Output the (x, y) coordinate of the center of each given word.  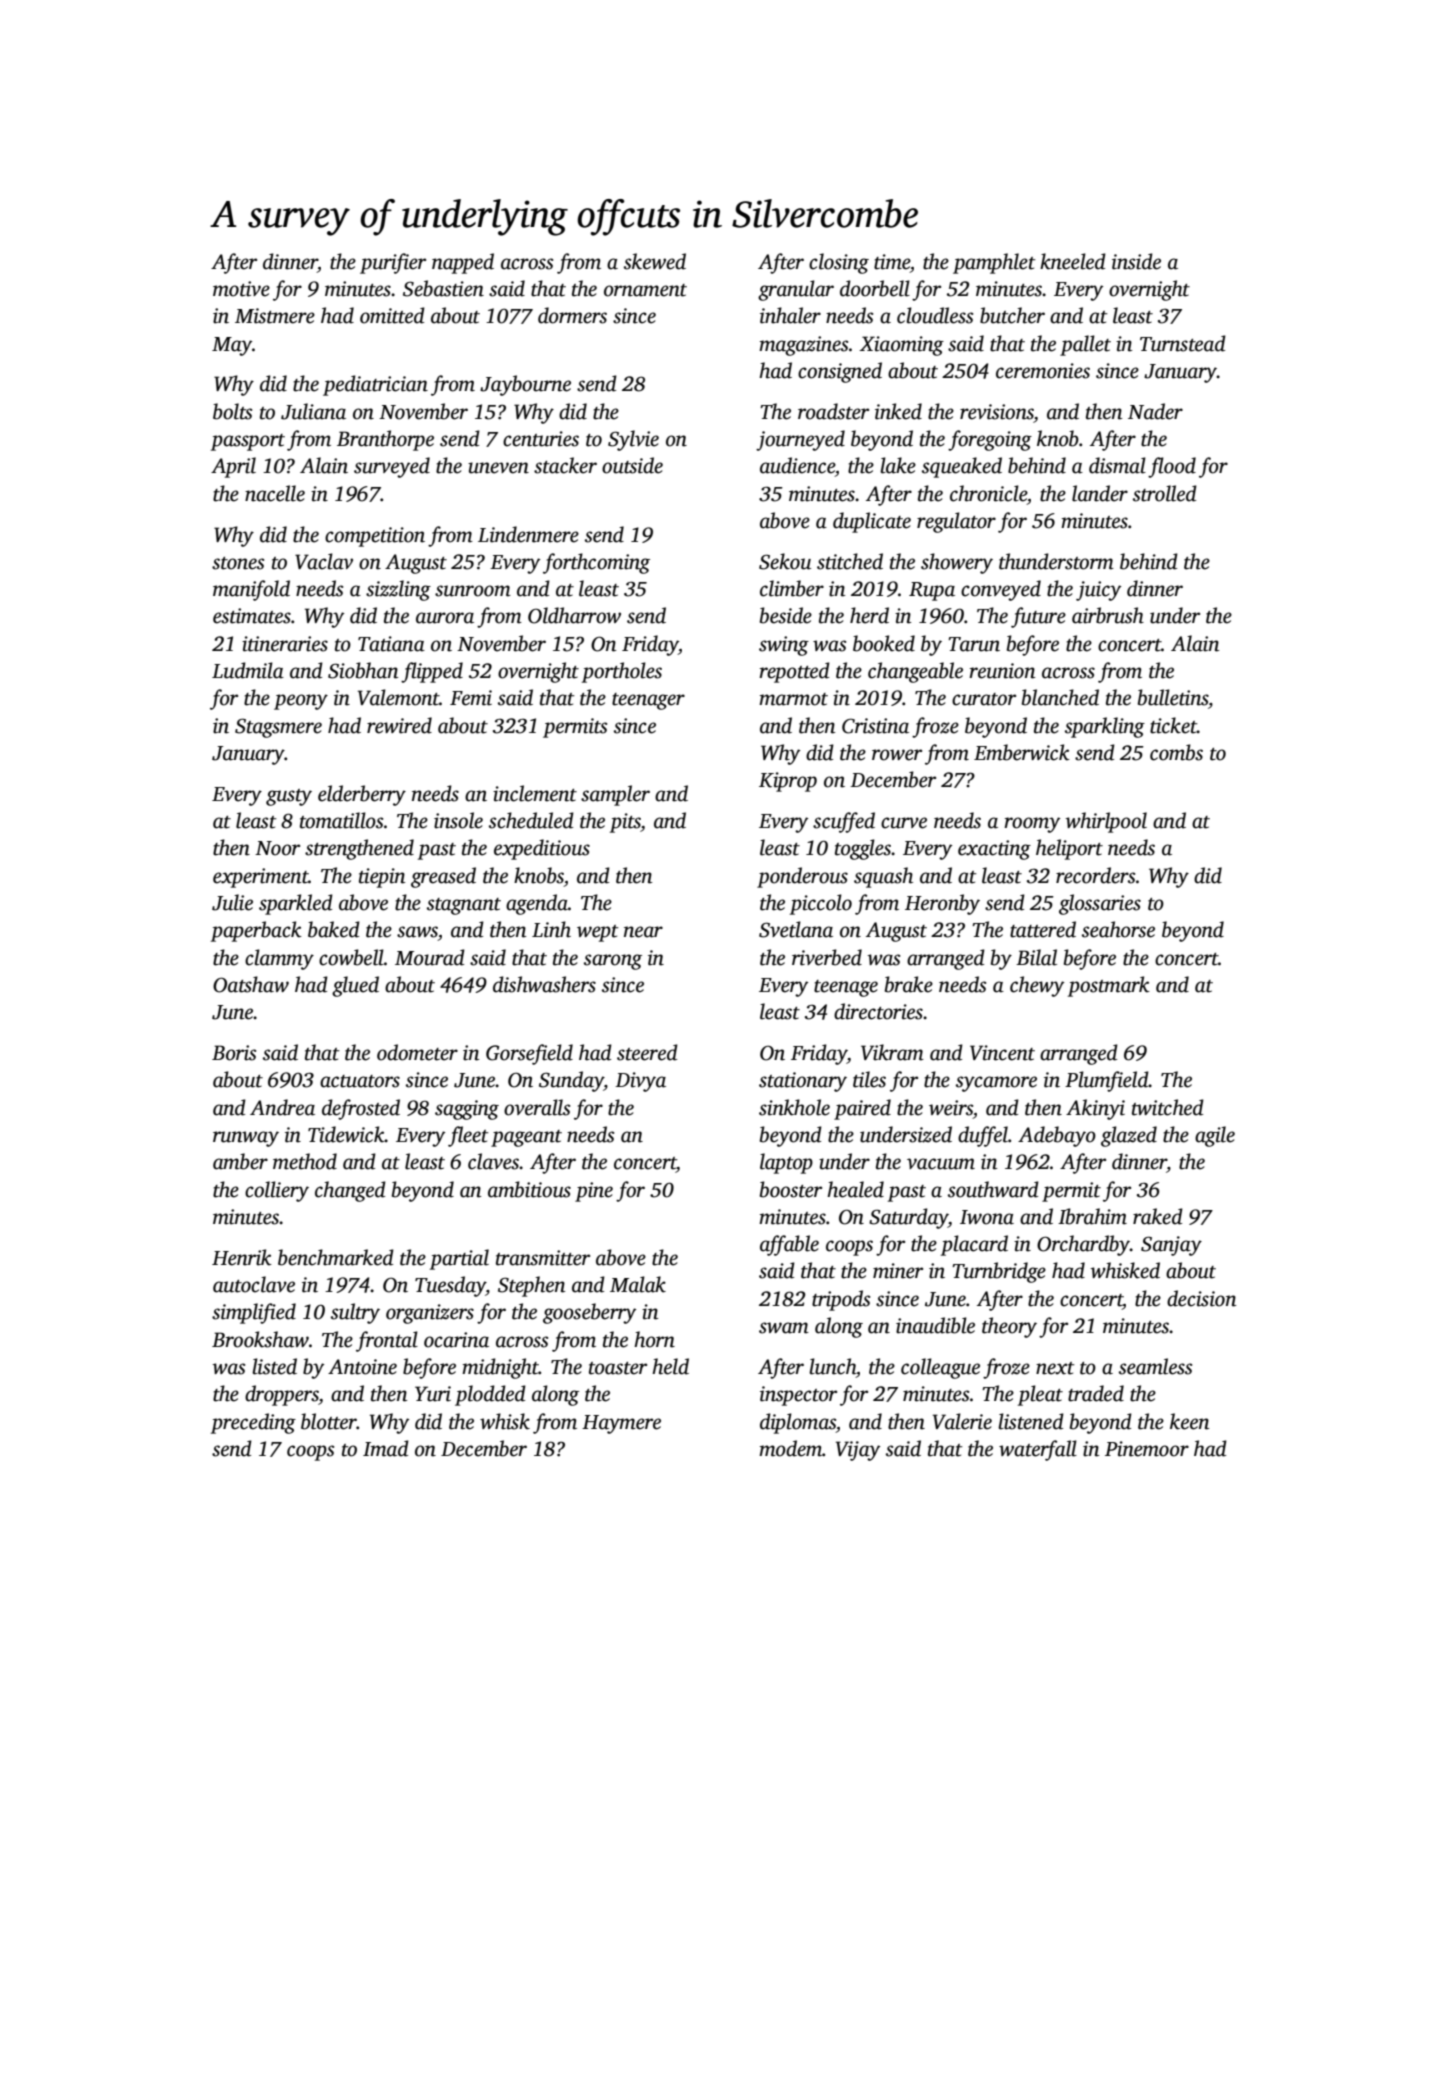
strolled (1165, 493)
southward (993, 1189)
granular (796, 290)
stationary (803, 1082)
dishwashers (544, 984)
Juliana (313, 411)
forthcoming (596, 563)
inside (1136, 261)
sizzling (398, 590)
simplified (254, 1313)
